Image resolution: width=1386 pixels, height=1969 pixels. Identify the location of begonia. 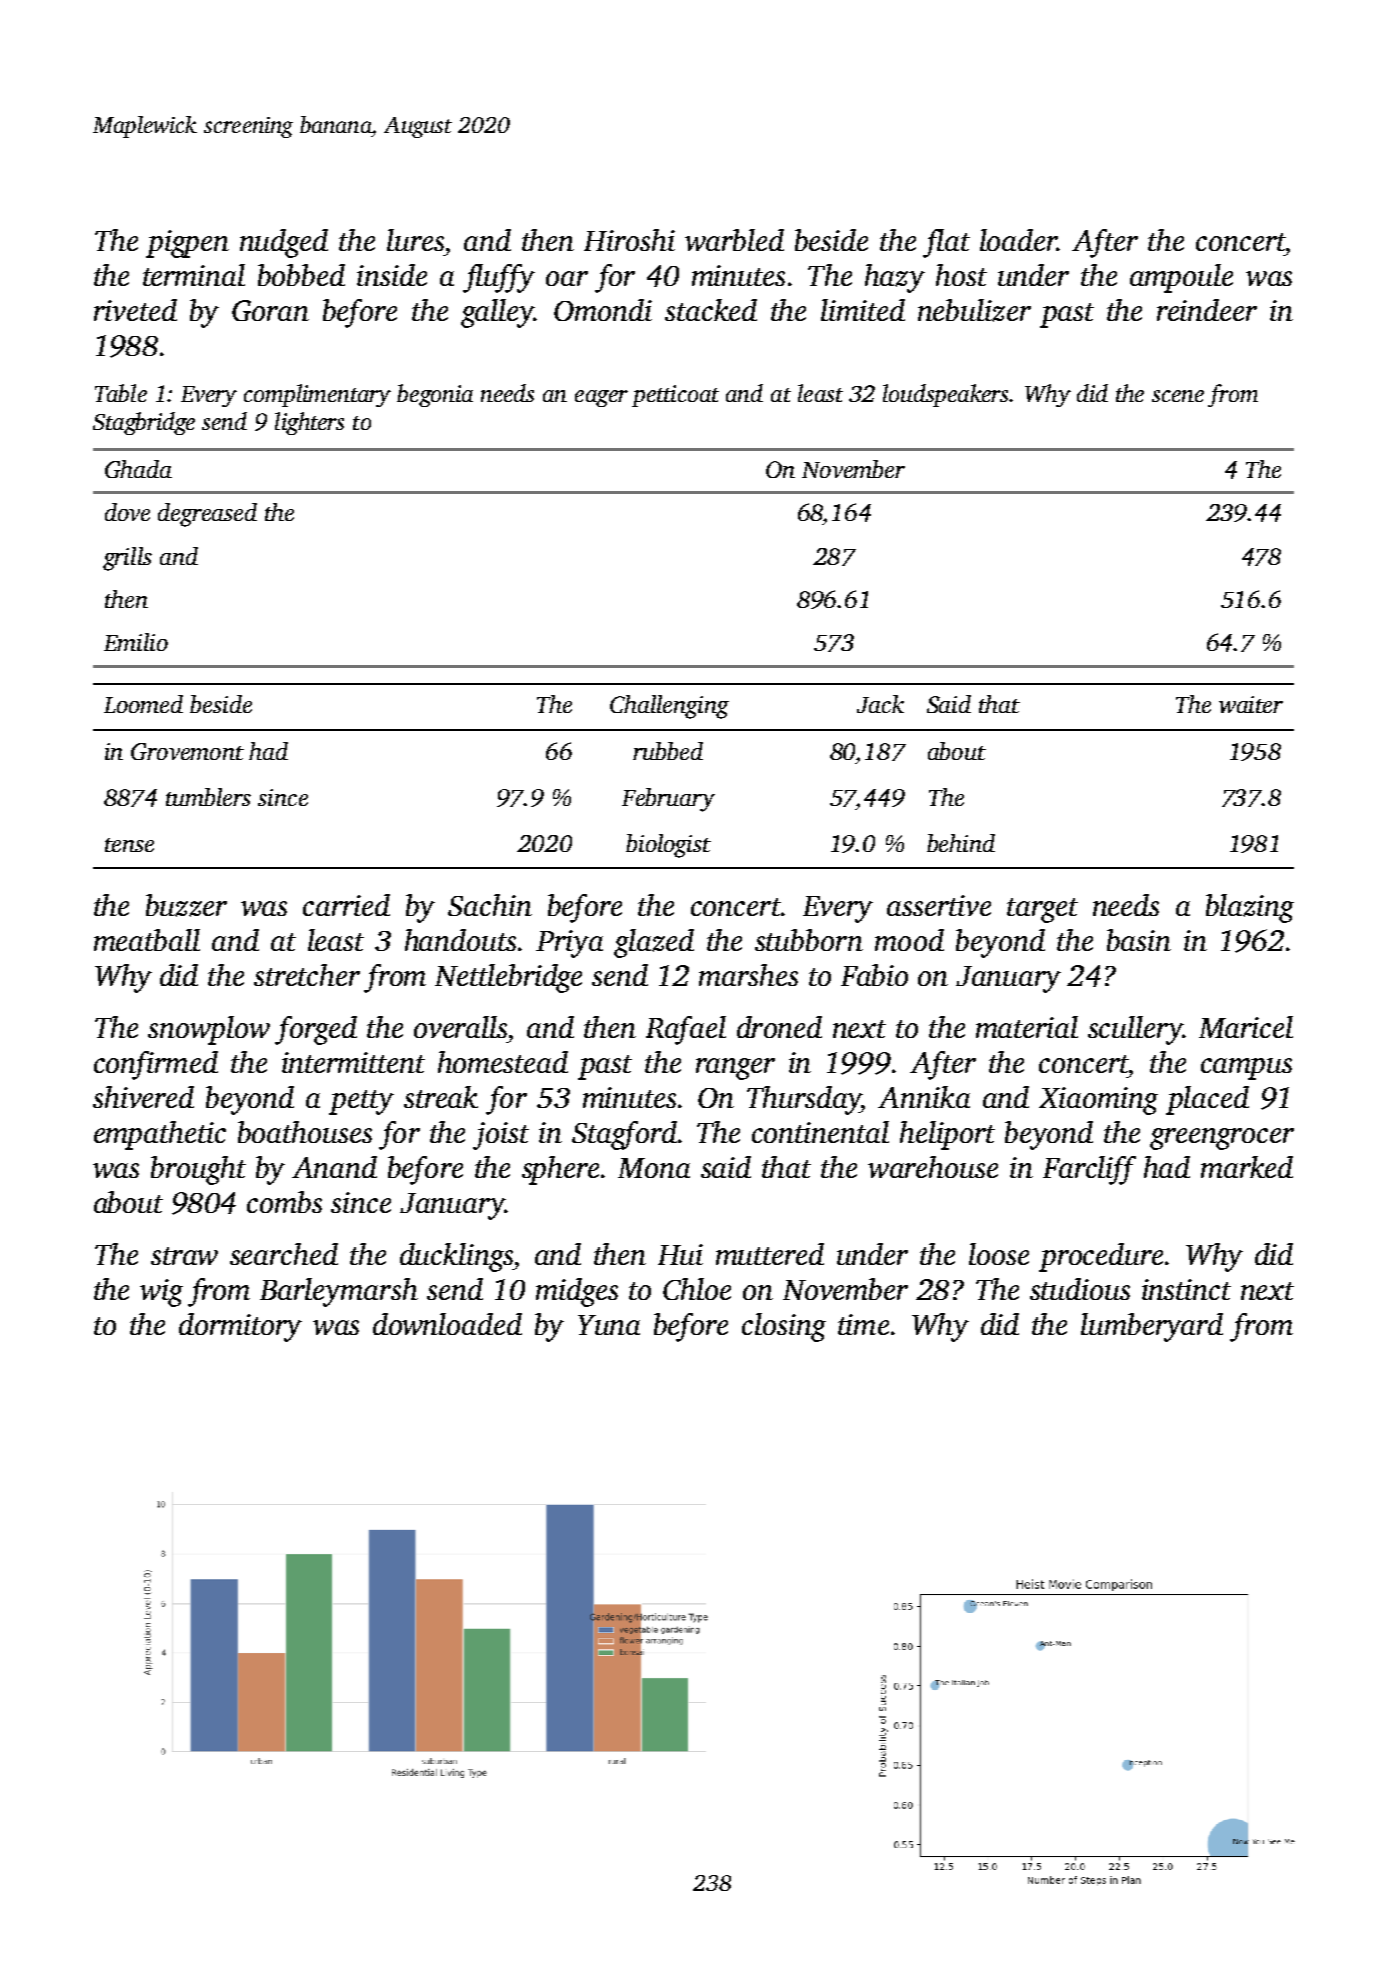
(435, 395).
